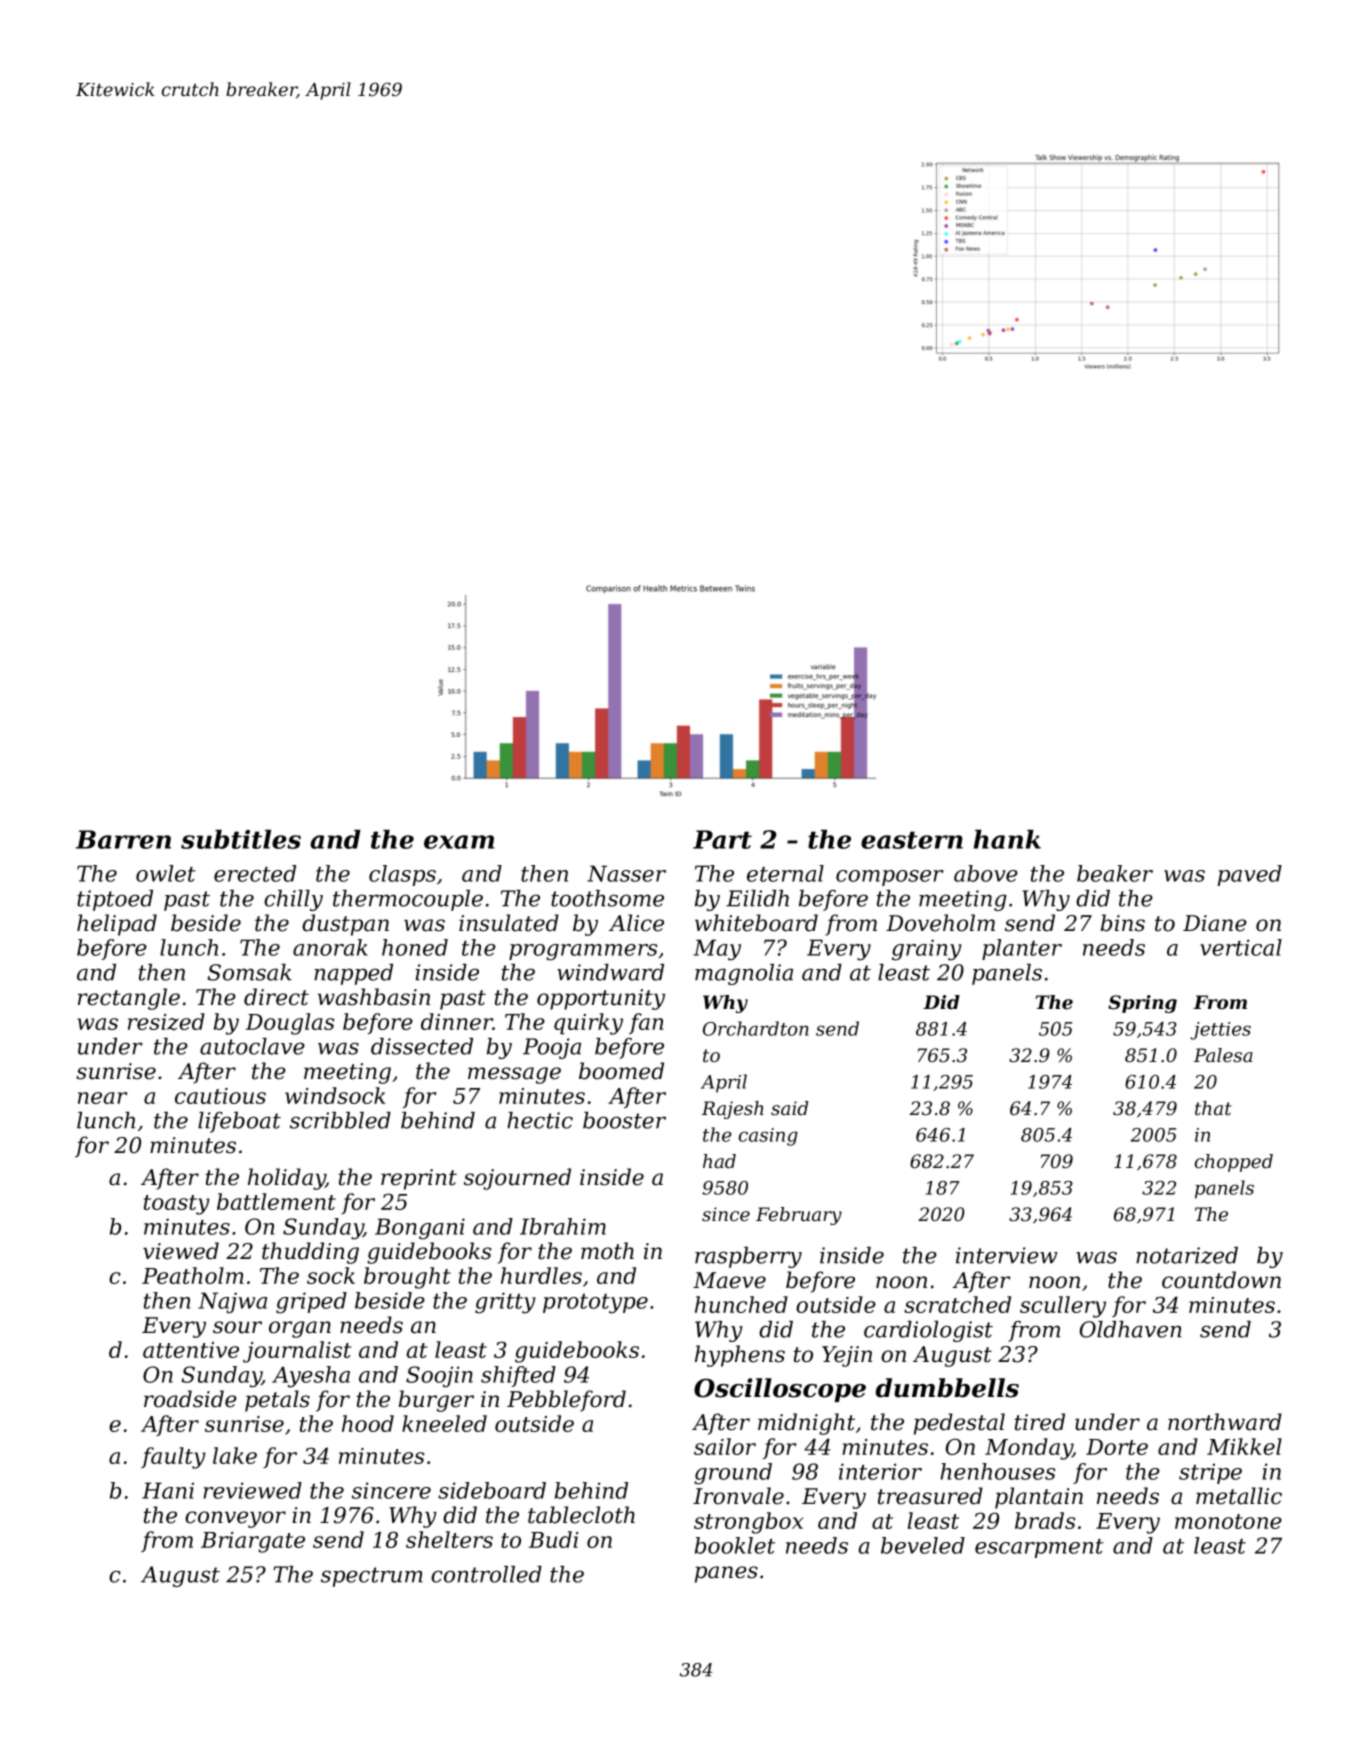 This image has width=1359, height=1758. What do you see at coordinates (444, 1423) in the image?
I see `kneeled` at bounding box center [444, 1423].
